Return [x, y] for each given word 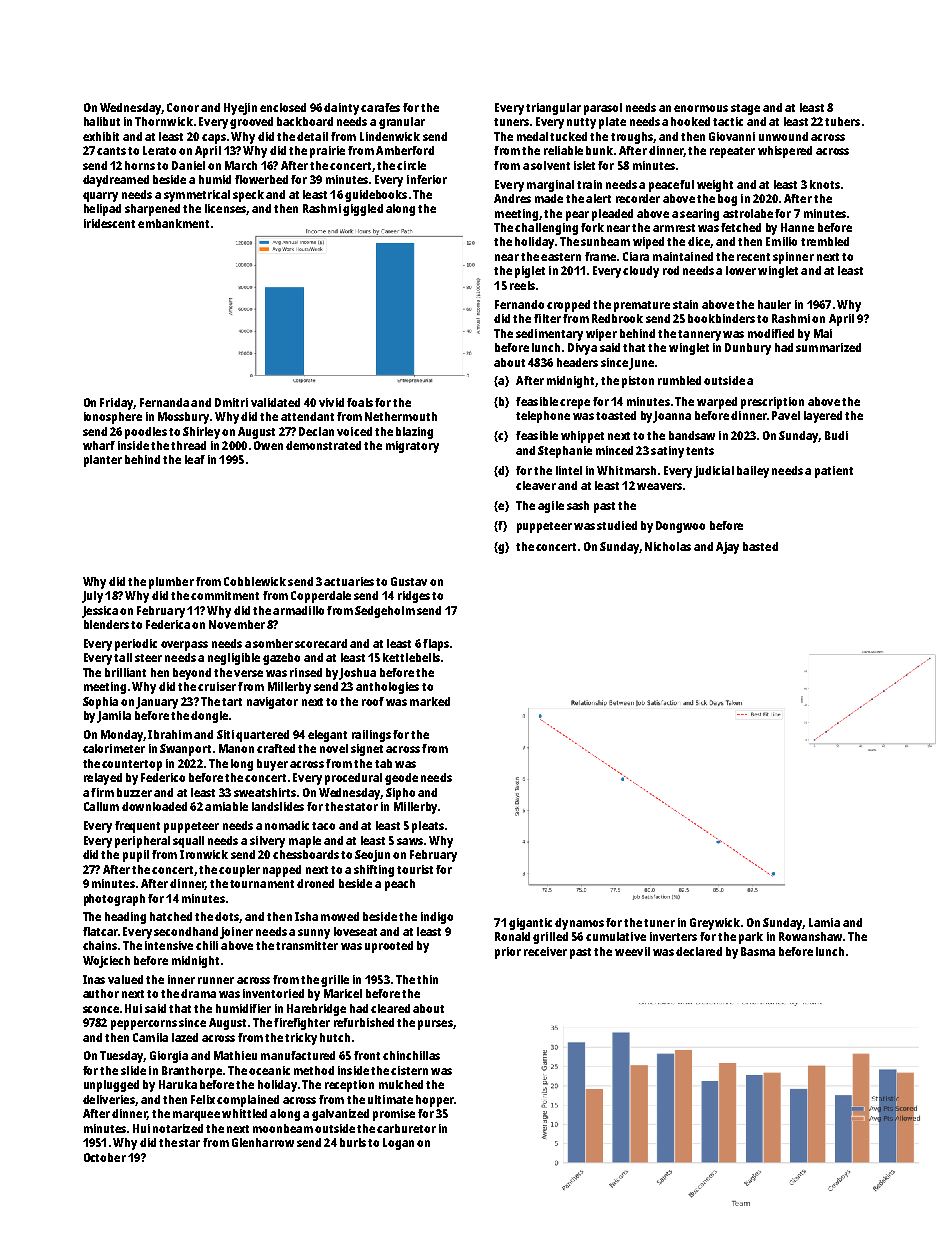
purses [435, 1025]
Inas [94, 979]
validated [275, 402]
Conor [183, 107]
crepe [575, 404]
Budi [836, 435]
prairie [327, 152]
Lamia [824, 922]
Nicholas [668, 546]
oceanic [269, 1070]
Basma [758, 951]
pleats [428, 827]
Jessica [100, 612]
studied [617, 525]
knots [825, 184]
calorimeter [114, 748]
